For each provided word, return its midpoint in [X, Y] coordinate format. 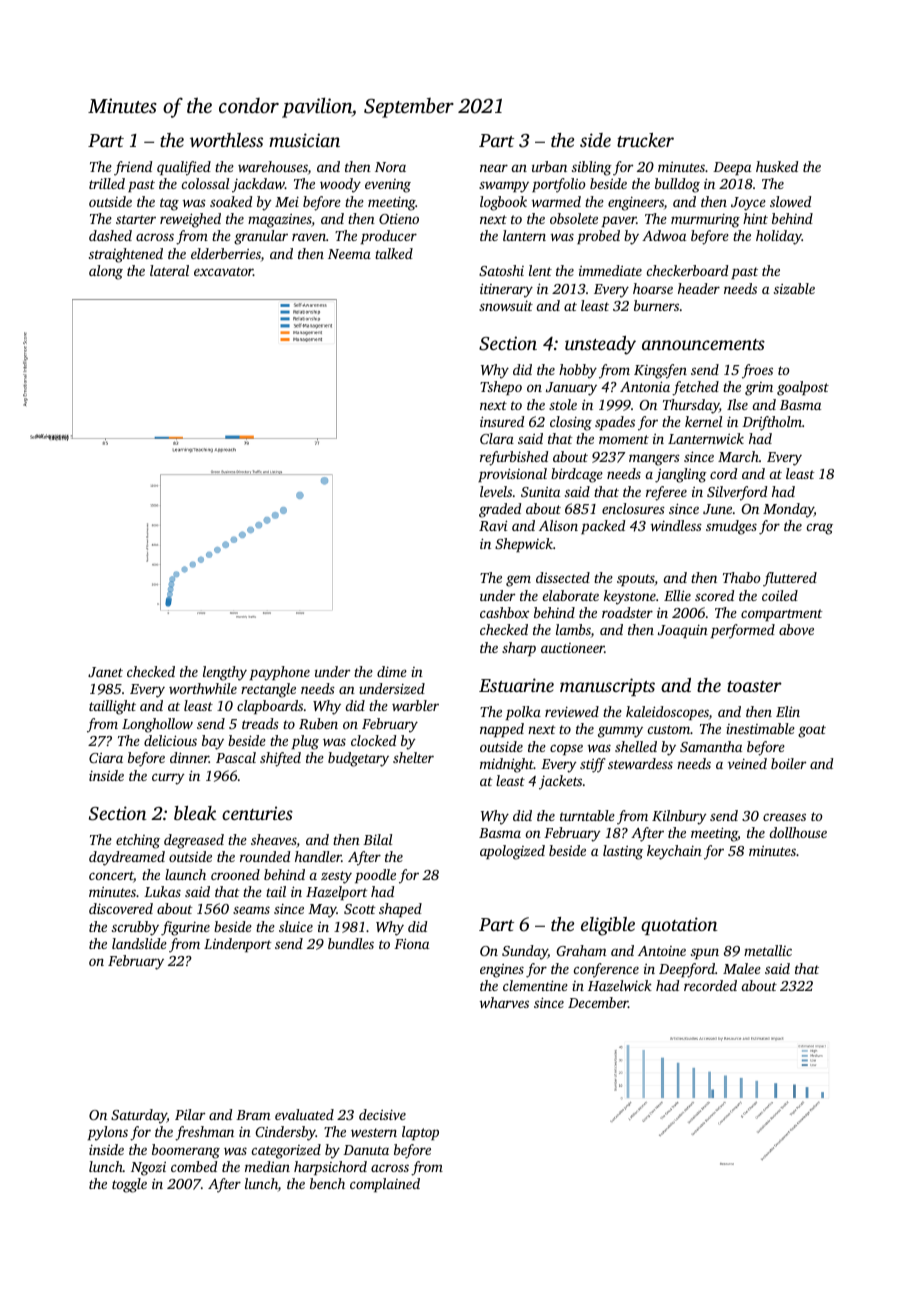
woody [340, 185]
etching [138, 841]
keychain [674, 852]
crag [820, 529]
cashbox [504, 612]
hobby [578, 371]
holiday [779, 237]
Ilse [737, 404]
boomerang [186, 1151]
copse [566, 749]
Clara [497, 438]
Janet [105, 672]
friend [133, 168]
